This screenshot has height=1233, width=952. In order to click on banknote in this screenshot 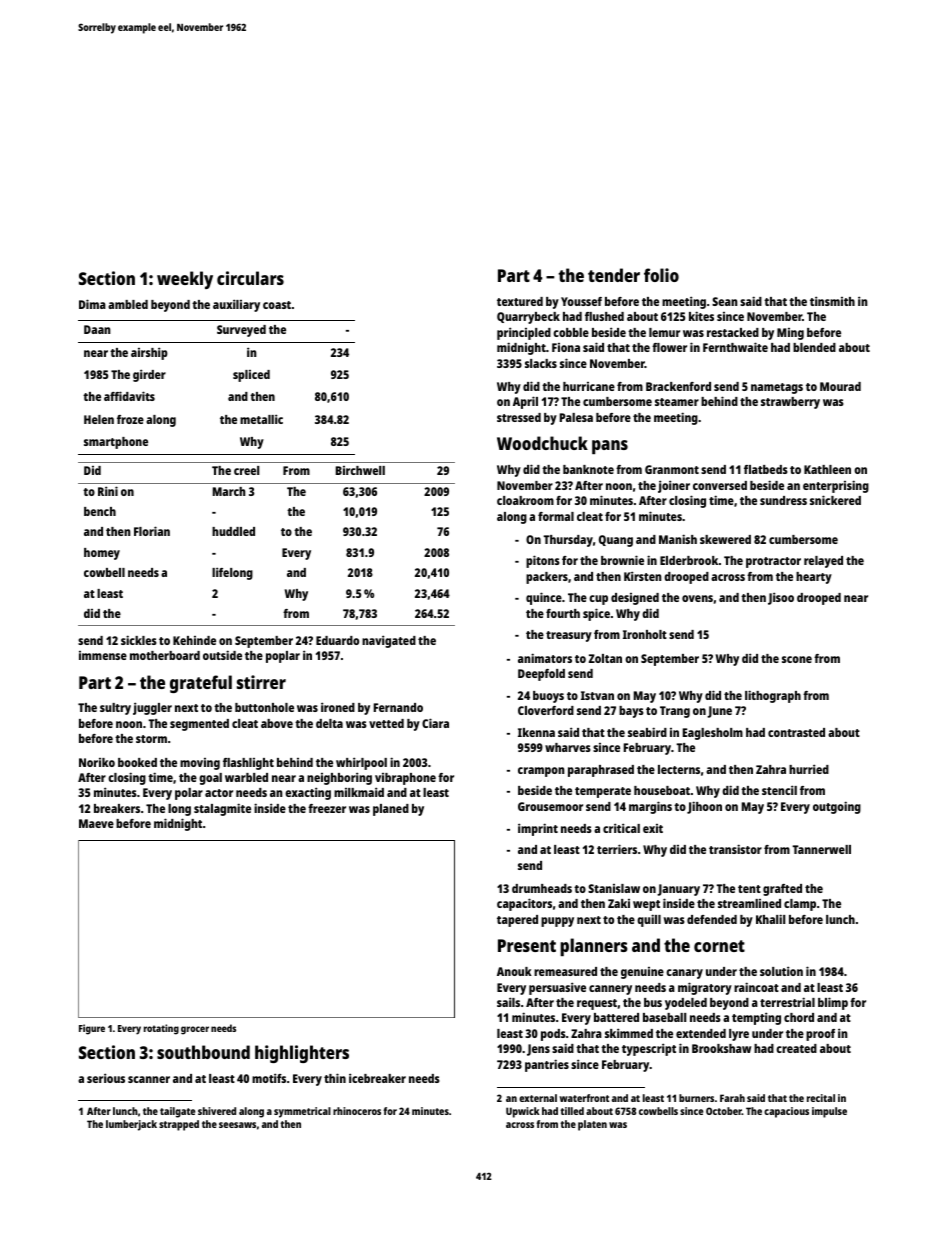, I will do `click(588, 469)`.
